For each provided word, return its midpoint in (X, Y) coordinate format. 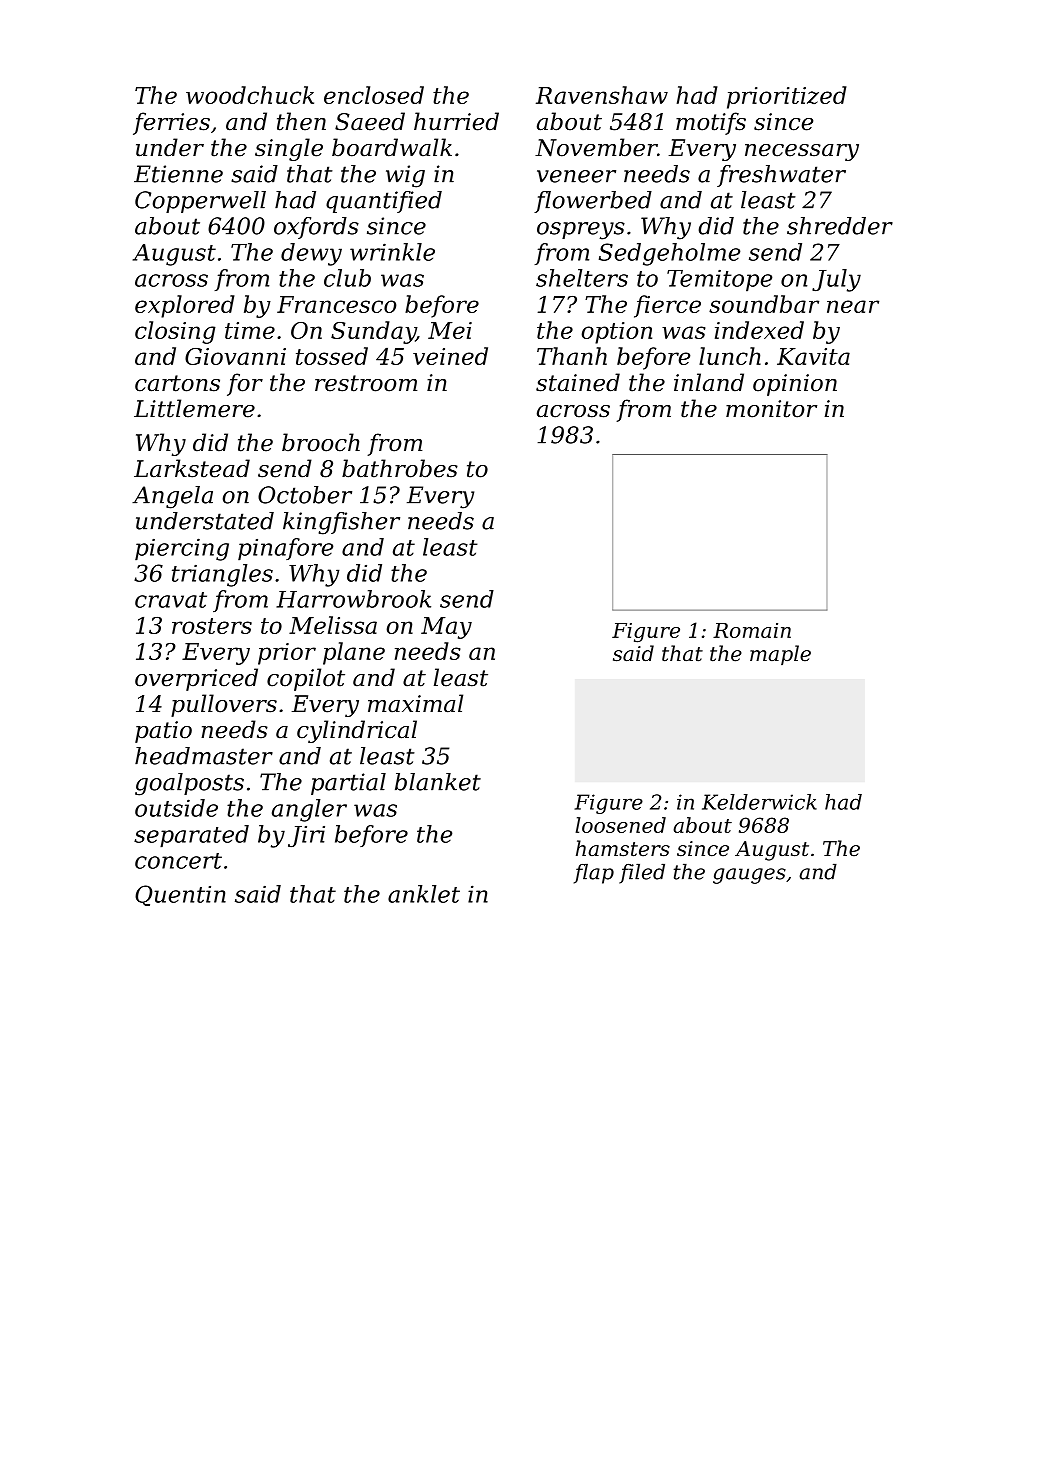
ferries (171, 123)
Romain (752, 630)
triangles (222, 575)
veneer (576, 176)
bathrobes (400, 468)
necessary (802, 152)
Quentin (180, 895)
